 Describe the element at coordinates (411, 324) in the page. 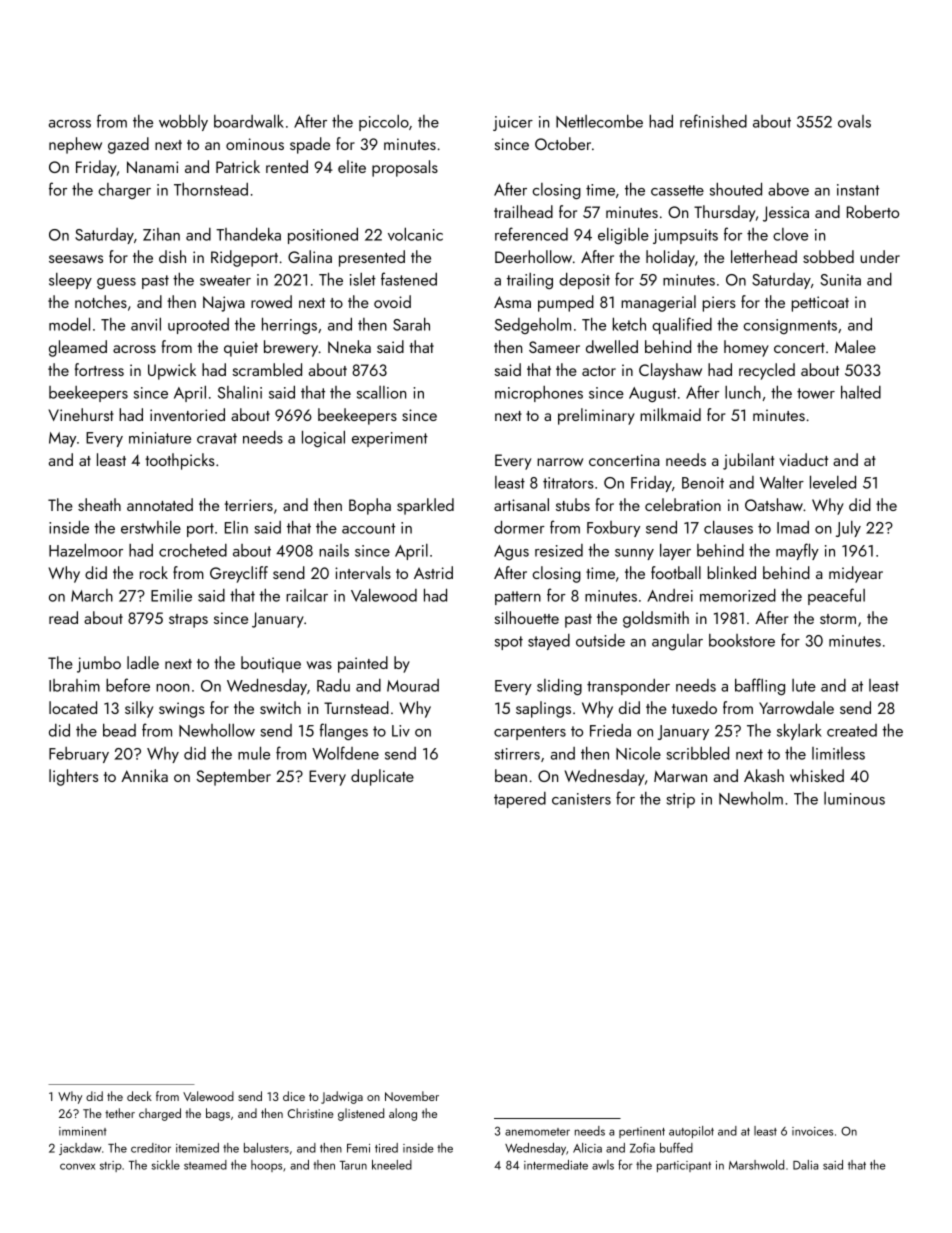

I see `Sarah` at that location.
